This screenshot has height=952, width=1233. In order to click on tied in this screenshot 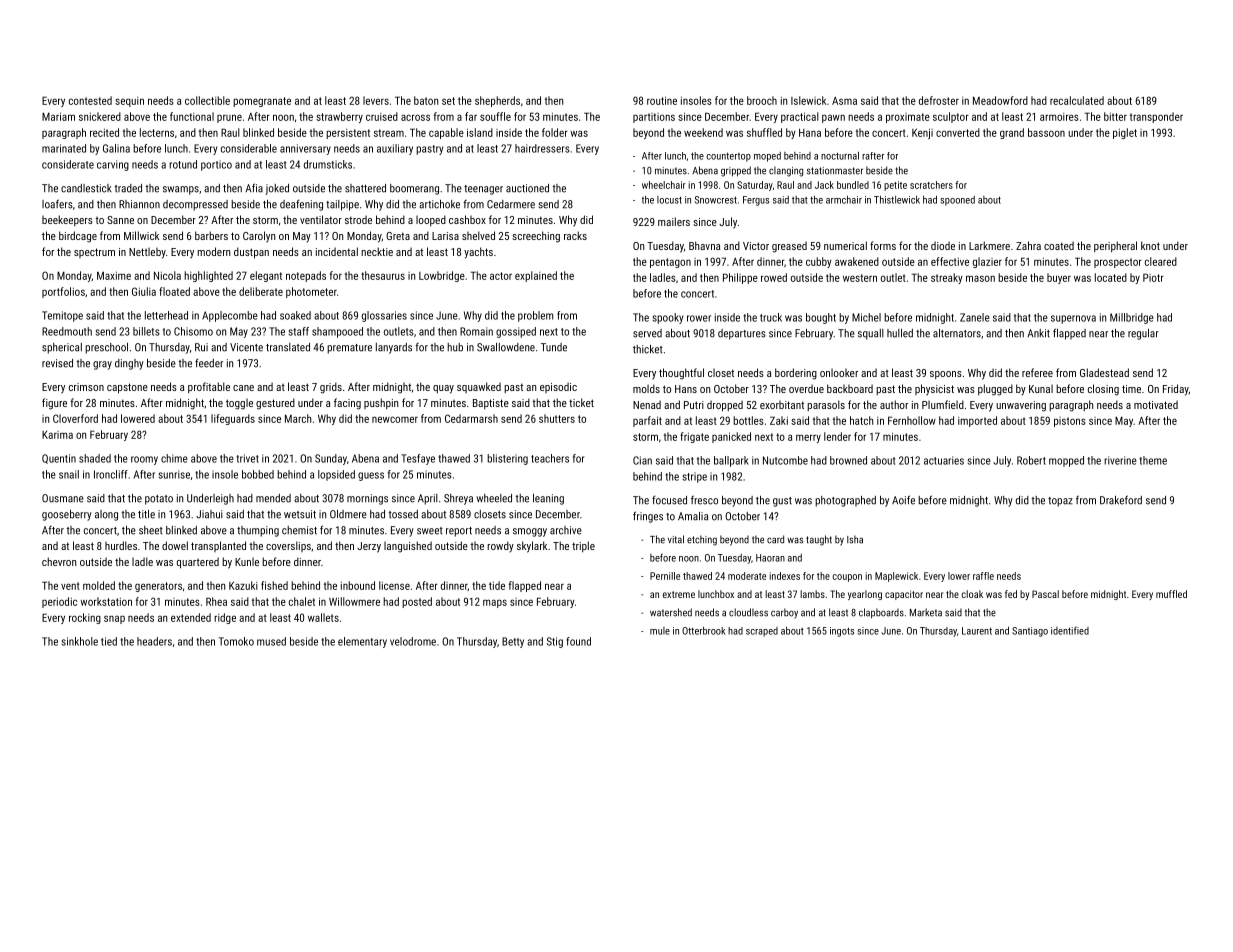, I will do `click(109, 641)`.
